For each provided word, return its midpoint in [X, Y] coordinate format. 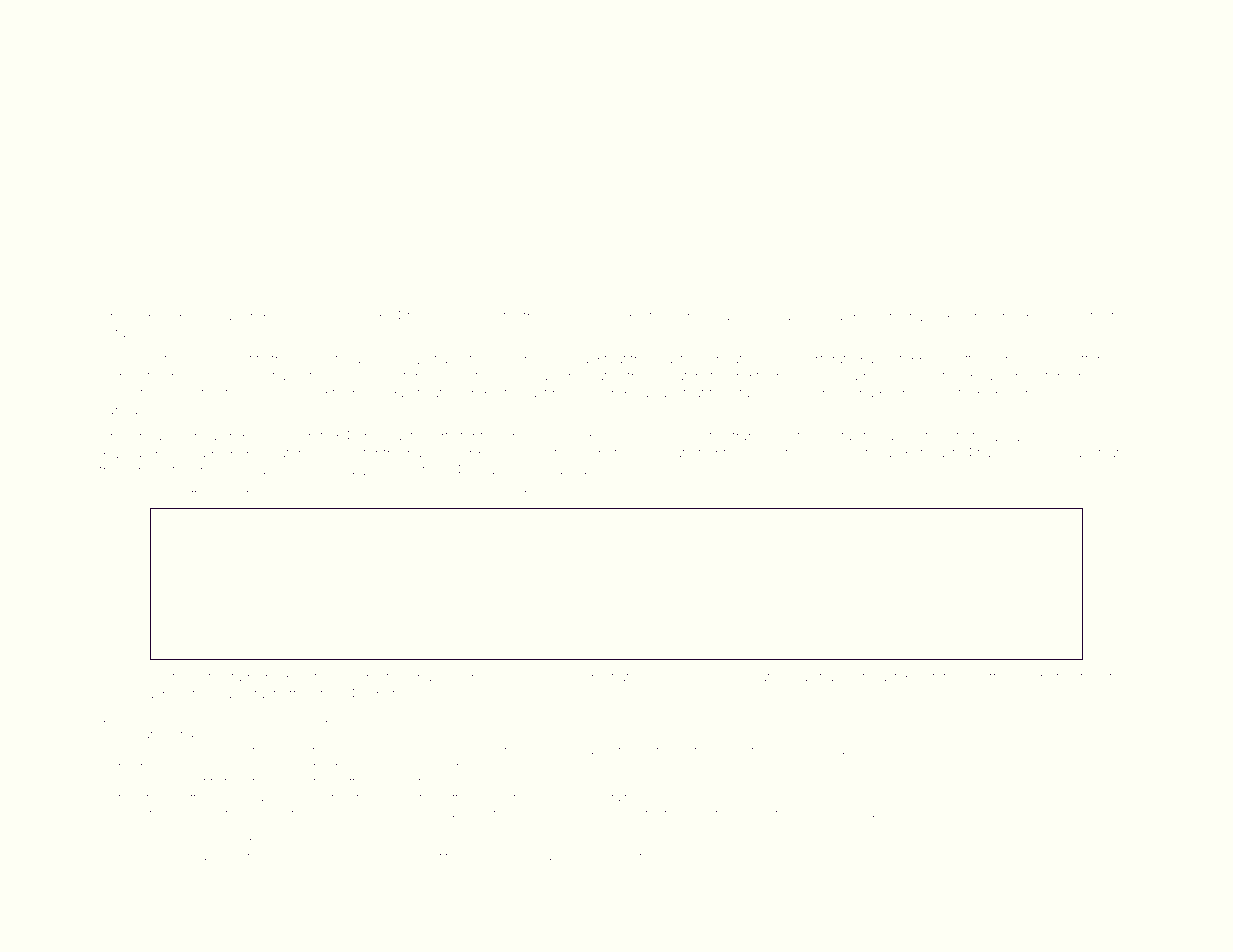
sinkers [476, 317]
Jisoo [1047, 453]
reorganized [905, 317]
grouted [309, 768]
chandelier [442, 678]
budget [317, 360]
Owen [118, 676]
